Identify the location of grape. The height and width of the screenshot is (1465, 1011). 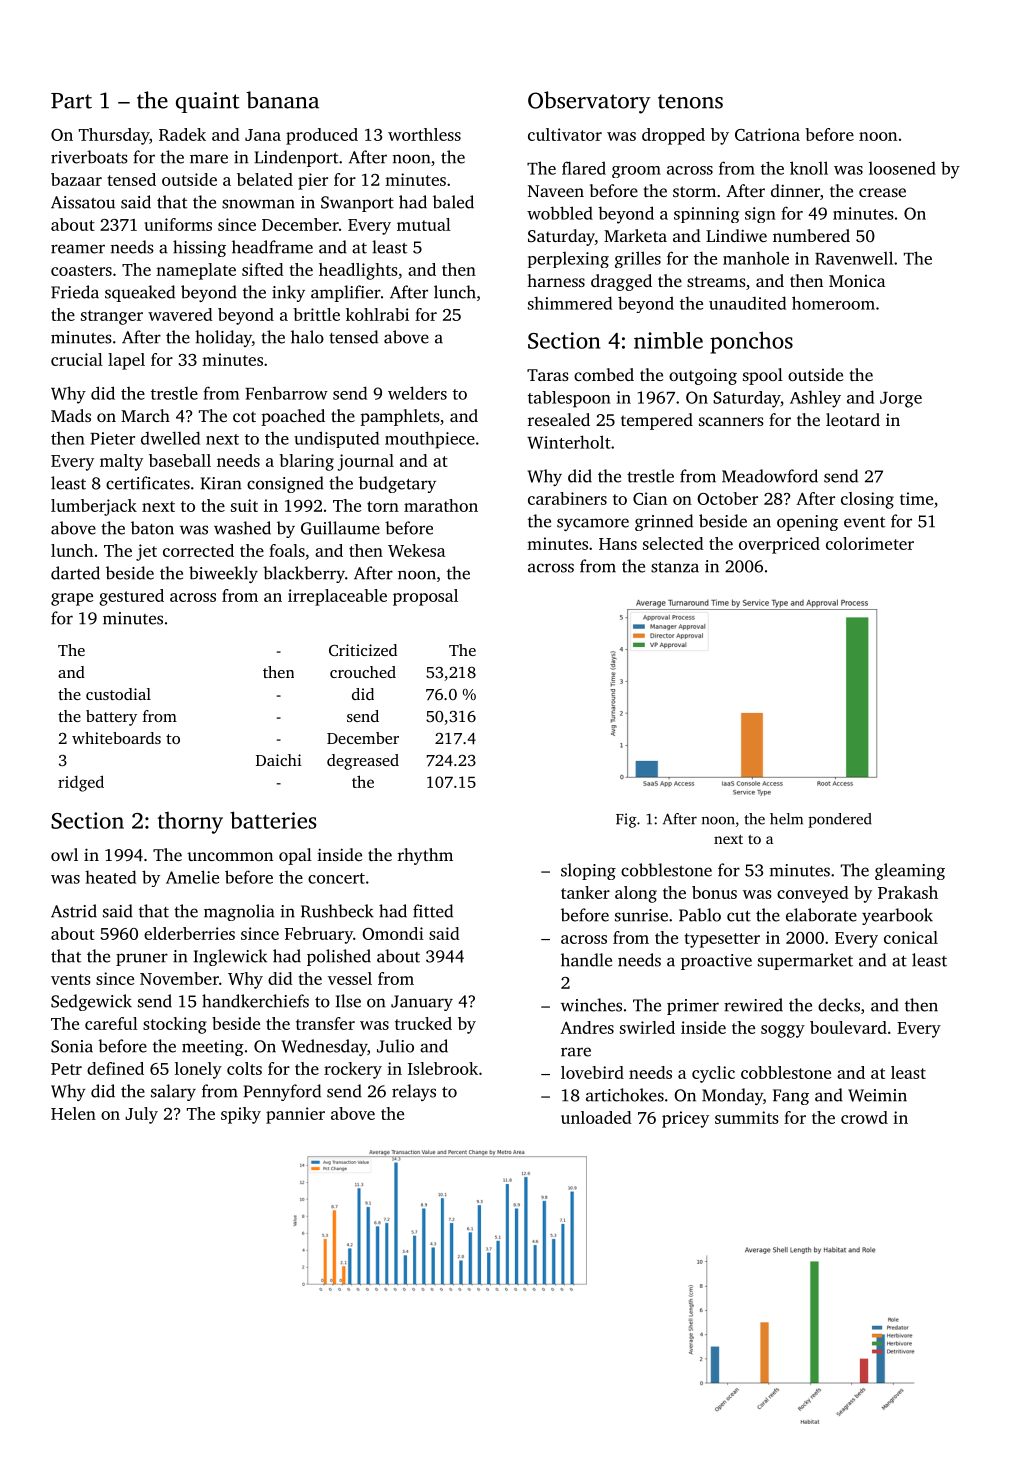
(72, 599).
